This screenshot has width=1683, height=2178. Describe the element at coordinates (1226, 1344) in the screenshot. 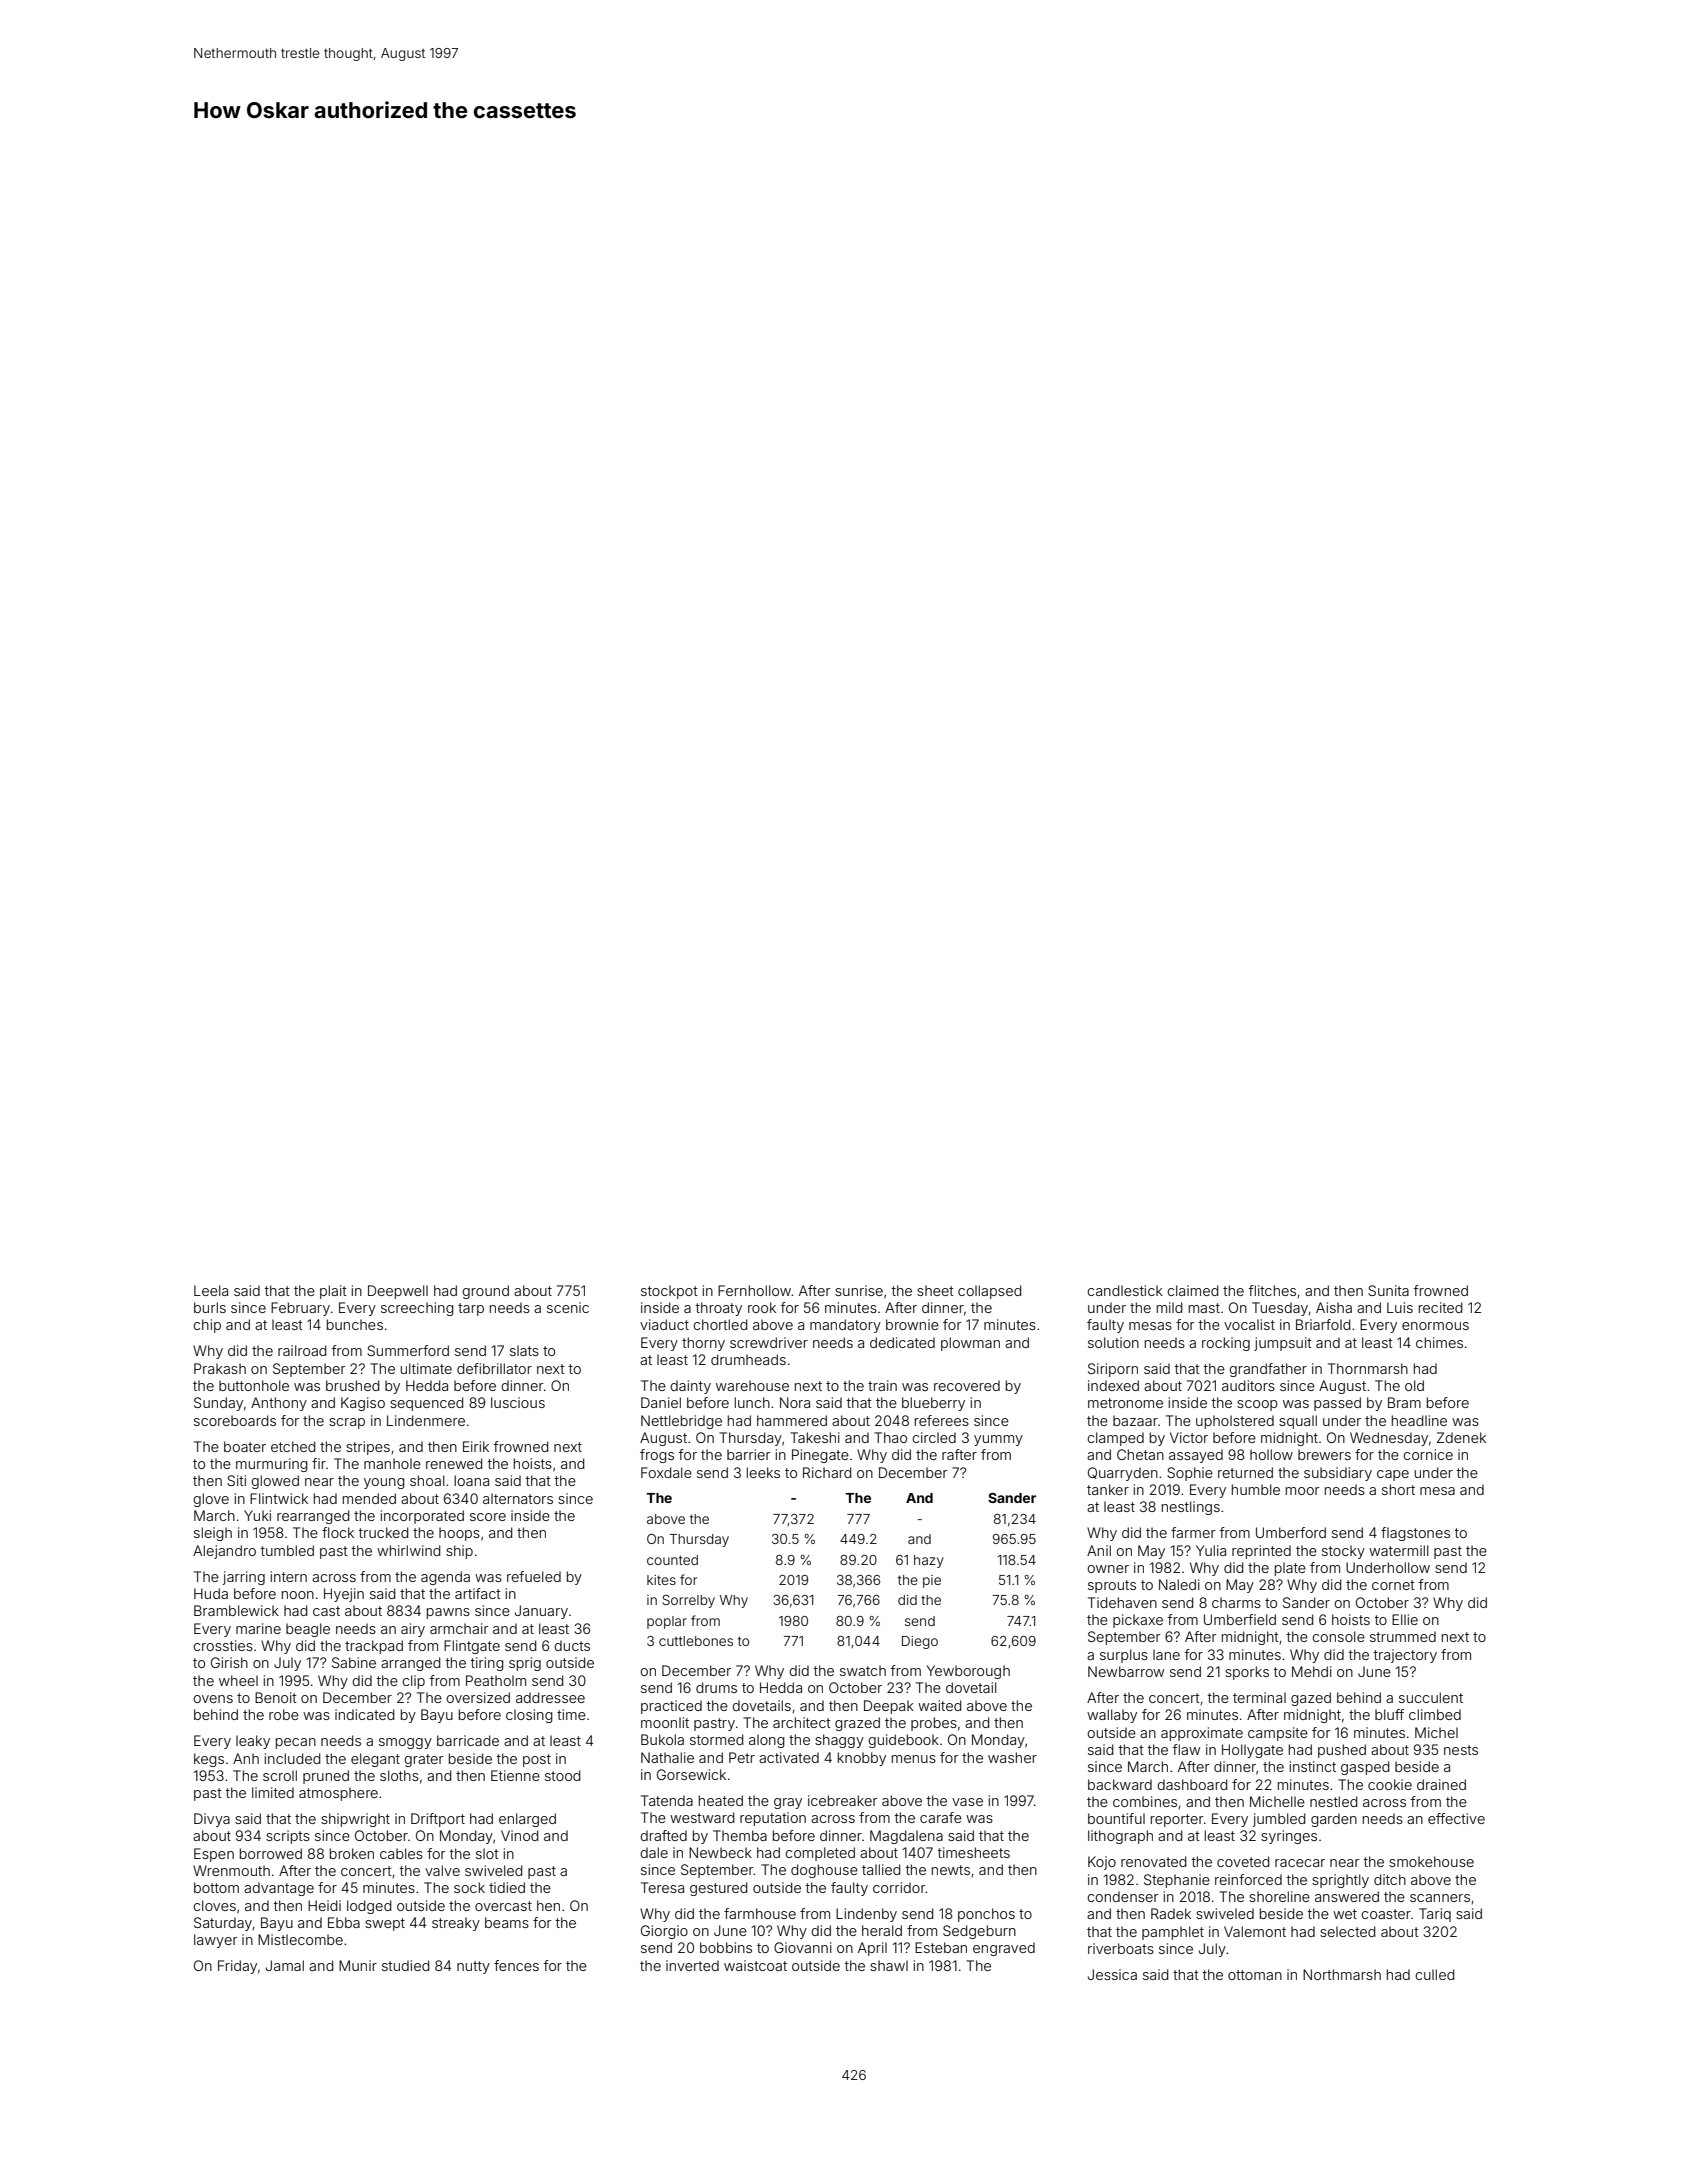

I see `rocking` at that location.
